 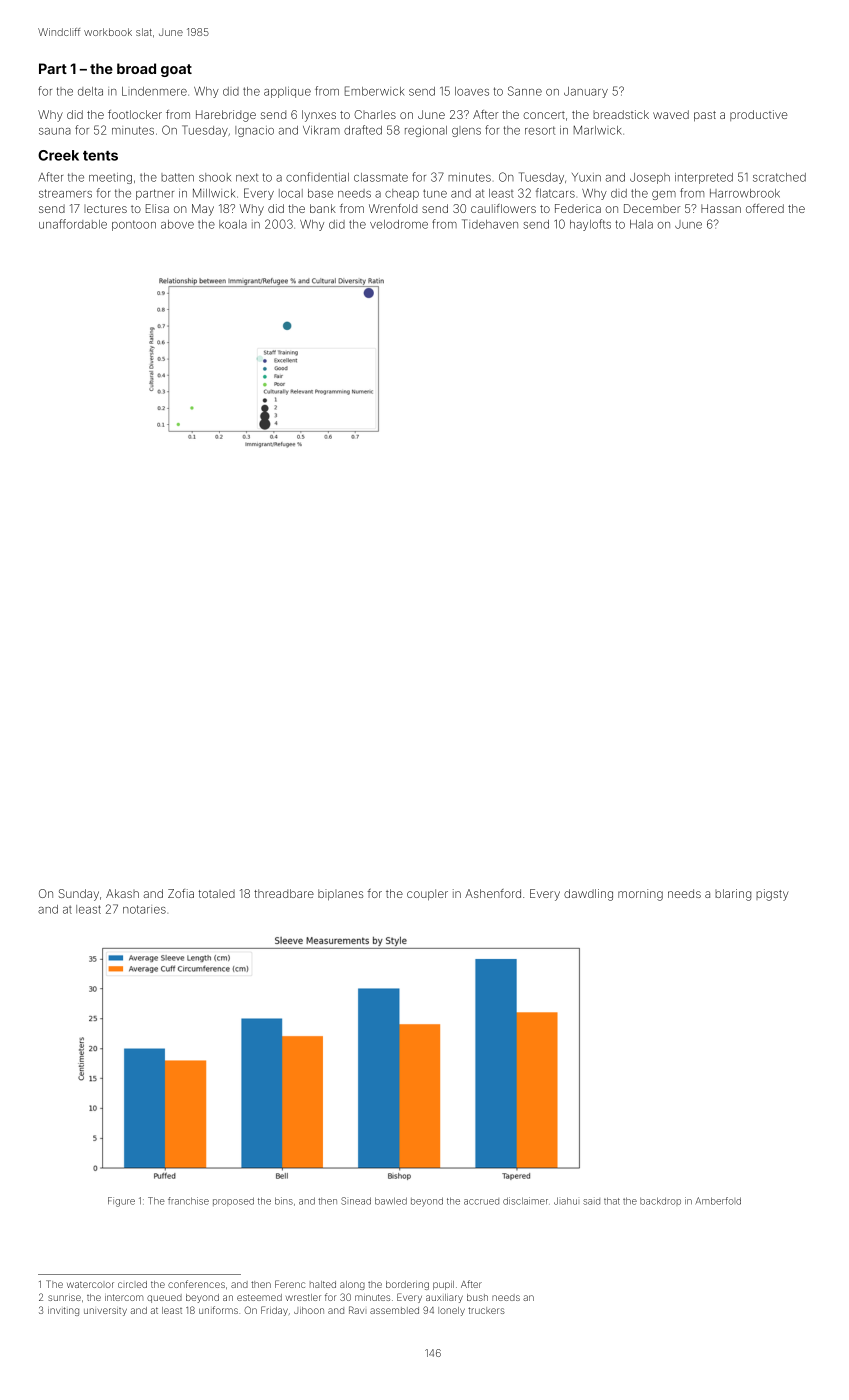 What do you see at coordinates (772, 895) in the screenshot?
I see `pigsty` at bounding box center [772, 895].
